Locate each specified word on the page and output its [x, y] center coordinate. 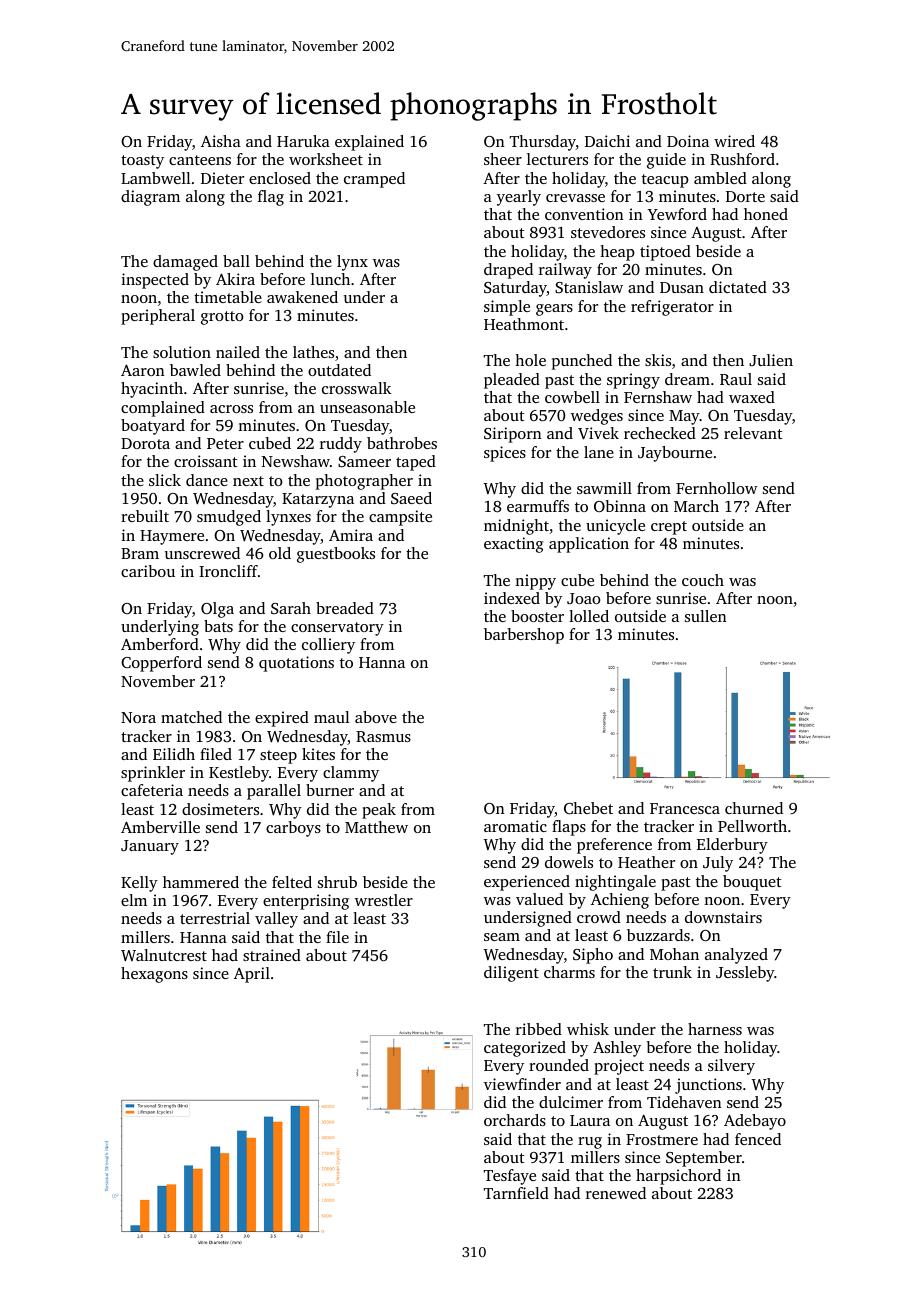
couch [703, 580]
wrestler [384, 900]
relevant [753, 433]
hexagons [154, 975]
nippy [535, 582]
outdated [339, 370]
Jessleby [745, 974]
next [248, 481]
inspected [155, 281]
